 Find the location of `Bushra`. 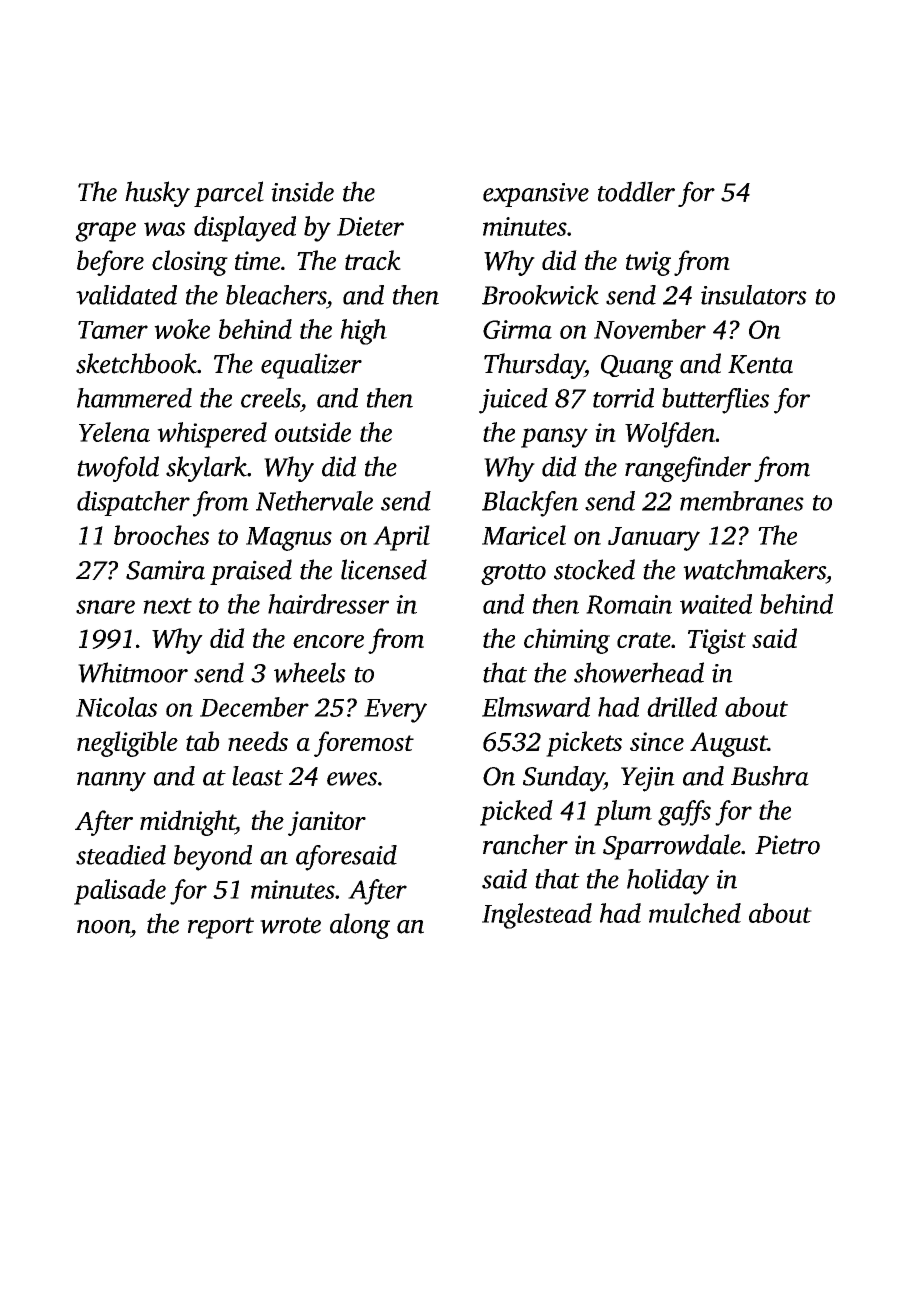

Bushra is located at coordinates (770, 776).
